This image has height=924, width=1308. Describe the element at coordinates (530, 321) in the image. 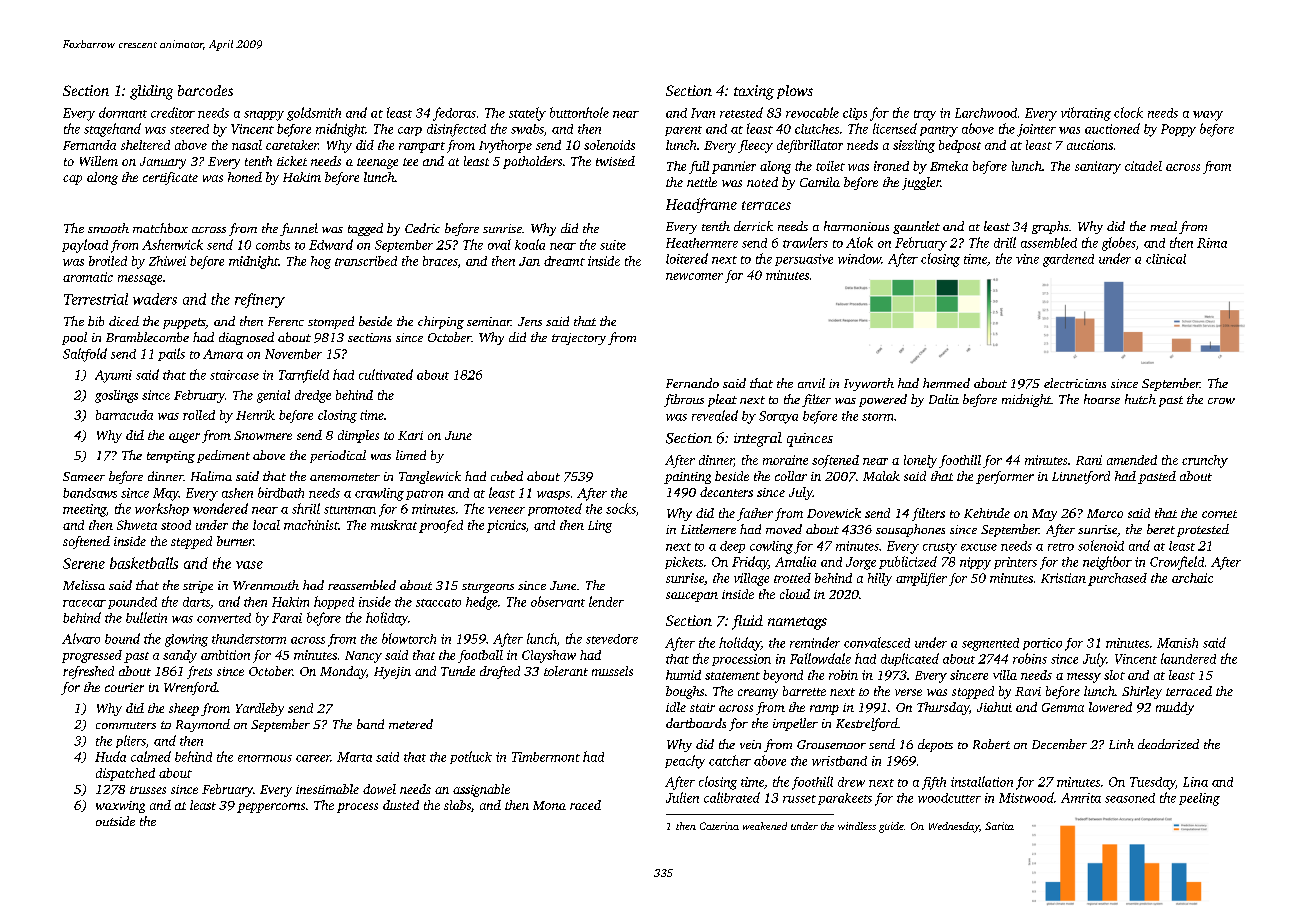

I see `Jens` at that location.
